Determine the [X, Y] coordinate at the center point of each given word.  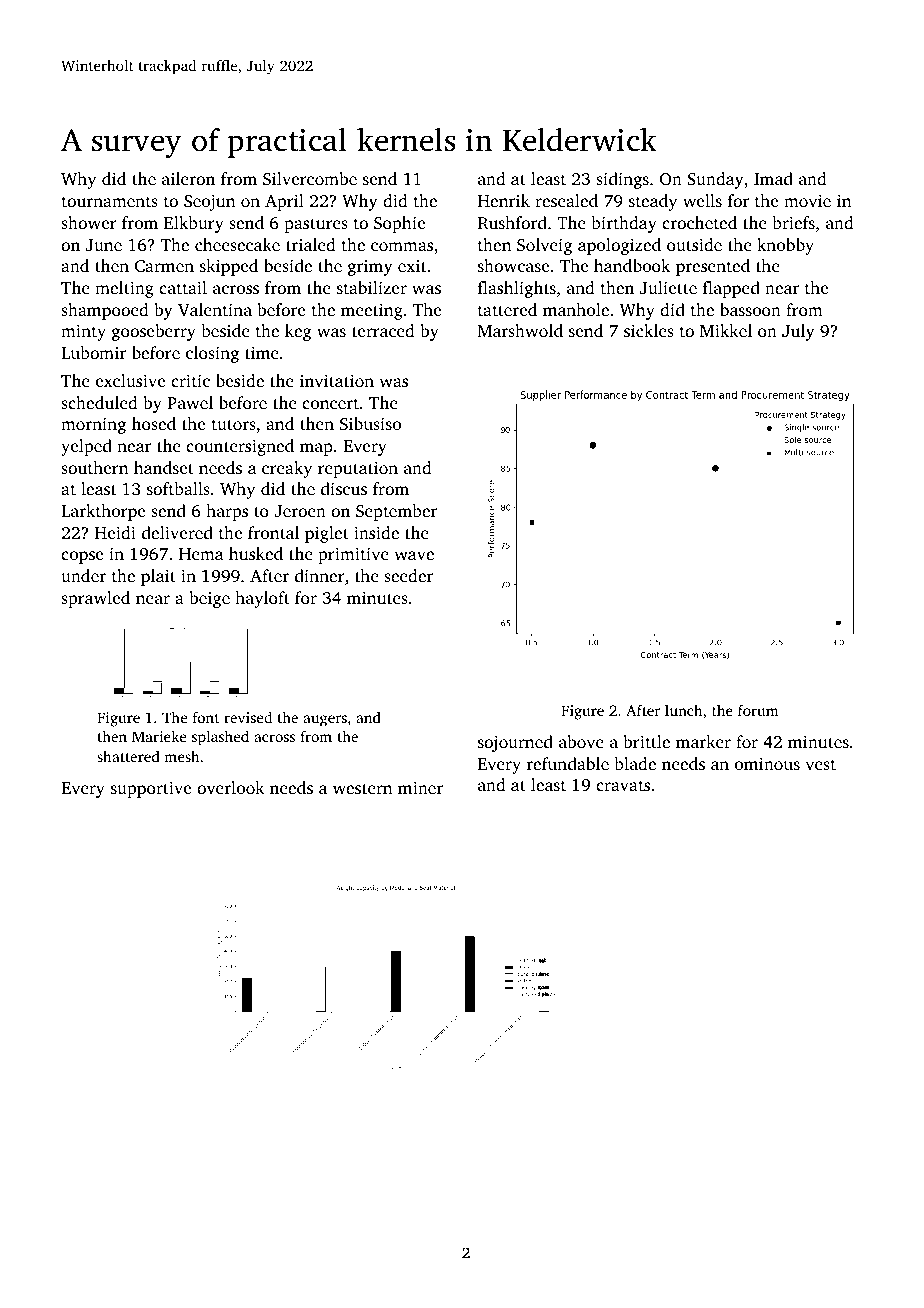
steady [653, 202]
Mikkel [726, 330]
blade [635, 763]
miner [420, 787]
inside [376, 532]
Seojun [209, 202]
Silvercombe [310, 179]
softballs [178, 488]
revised [248, 717]
